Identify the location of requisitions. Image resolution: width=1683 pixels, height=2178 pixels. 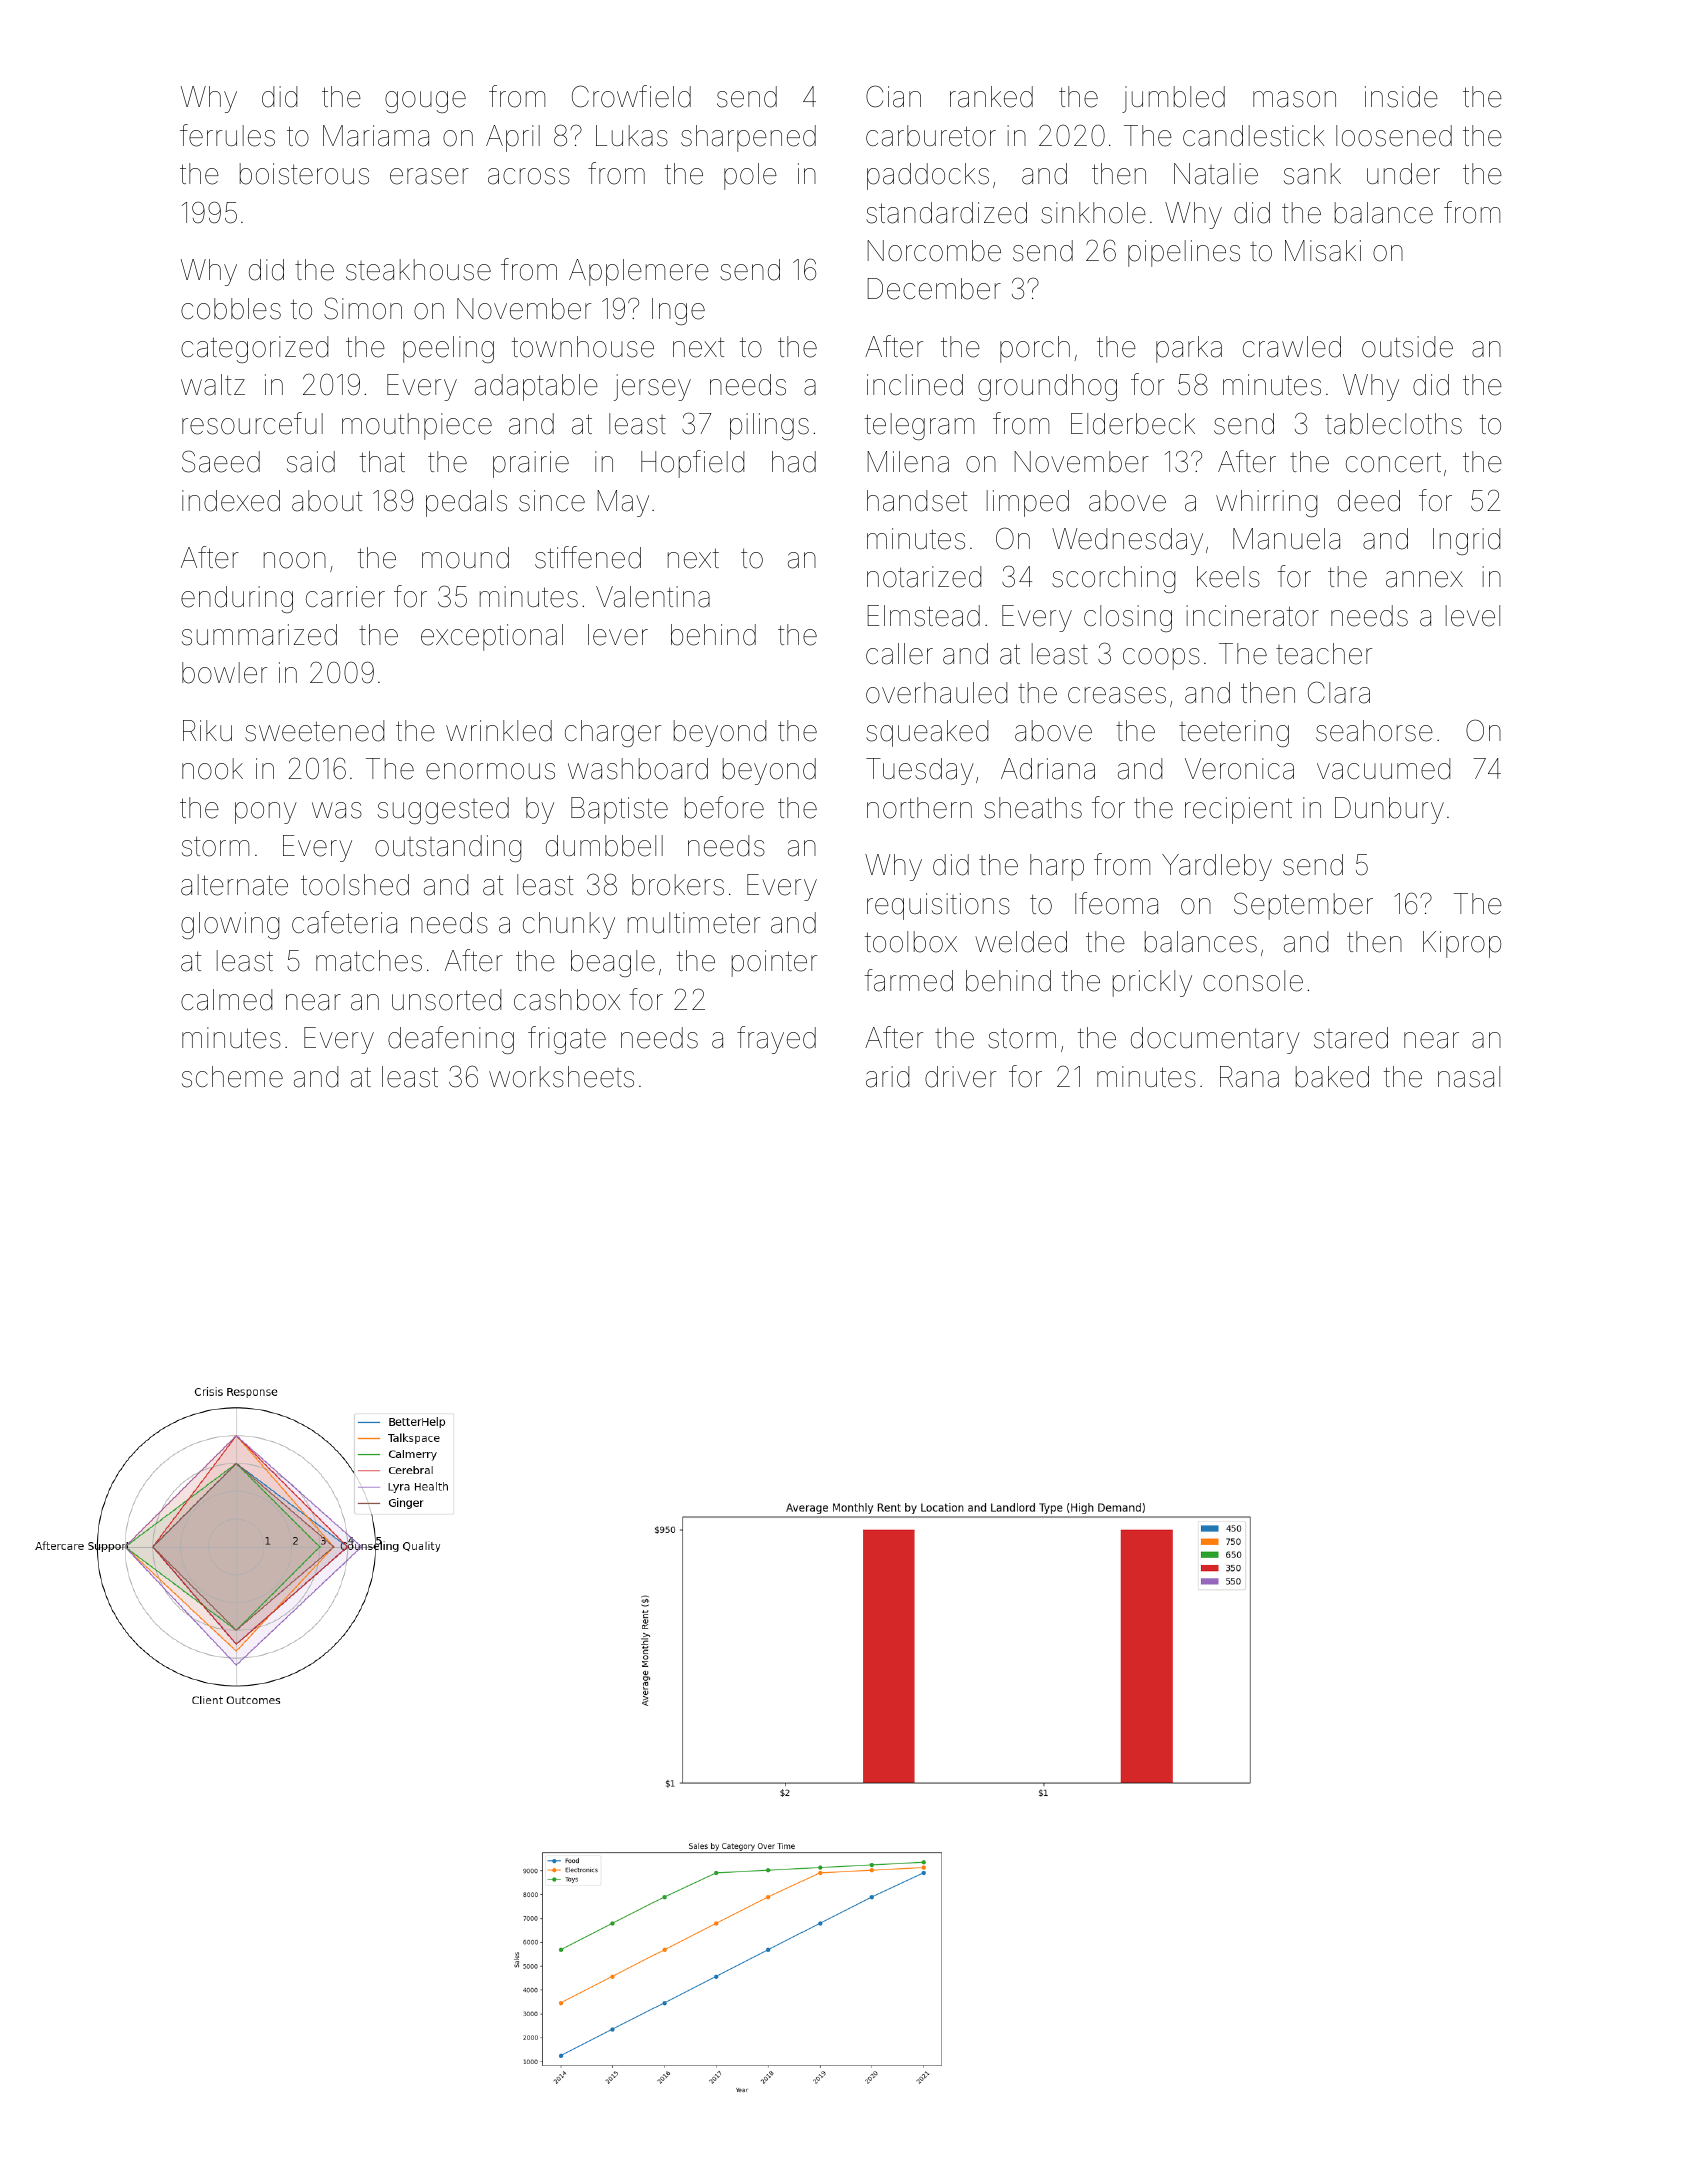
(938, 906).
